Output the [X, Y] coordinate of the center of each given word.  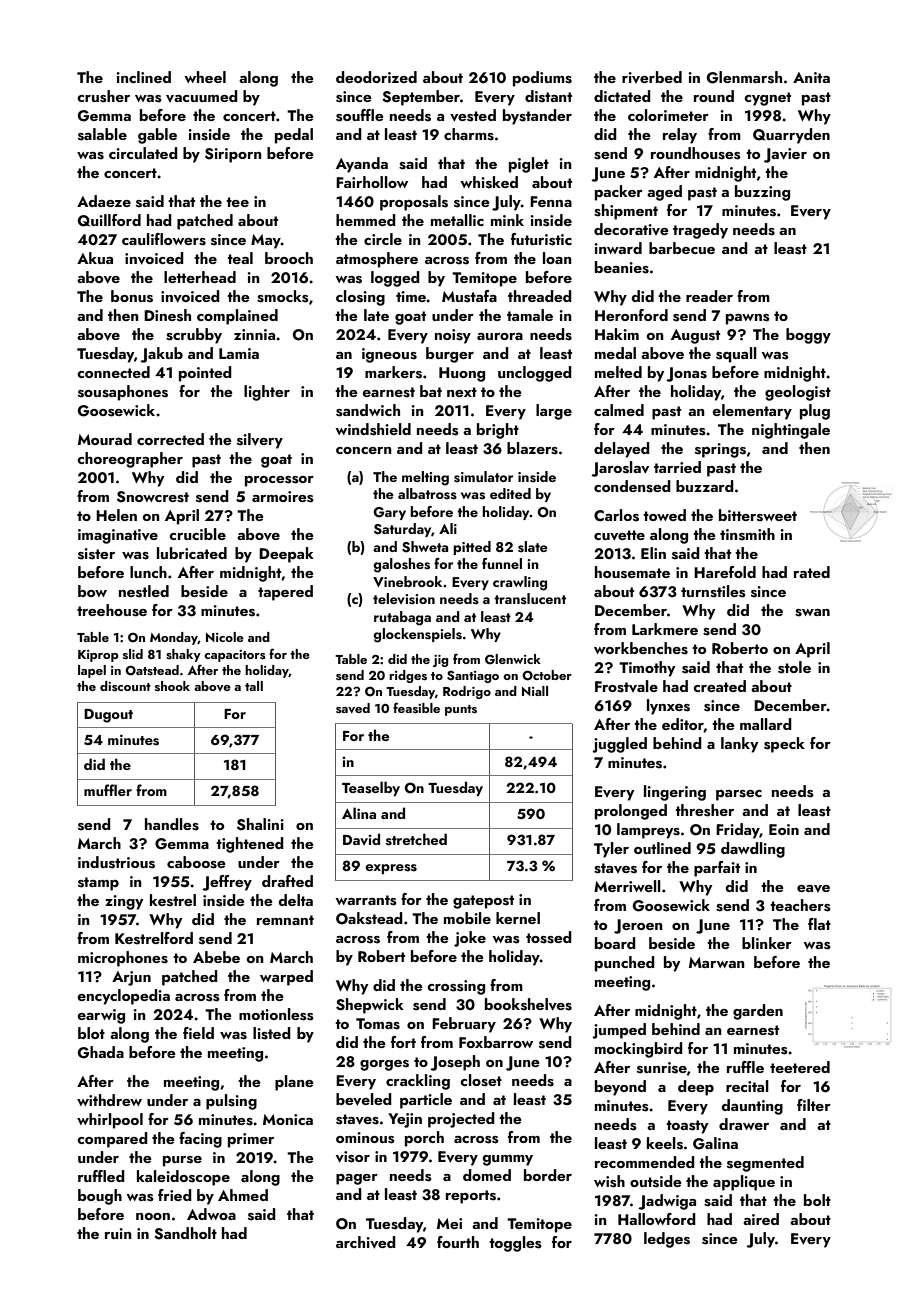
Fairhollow [372, 182]
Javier [785, 155]
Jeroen [638, 926]
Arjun [131, 978]
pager [357, 1179]
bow [92, 591]
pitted [472, 548]
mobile [467, 918]
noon [153, 1216]
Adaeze [104, 201]
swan [812, 613]
